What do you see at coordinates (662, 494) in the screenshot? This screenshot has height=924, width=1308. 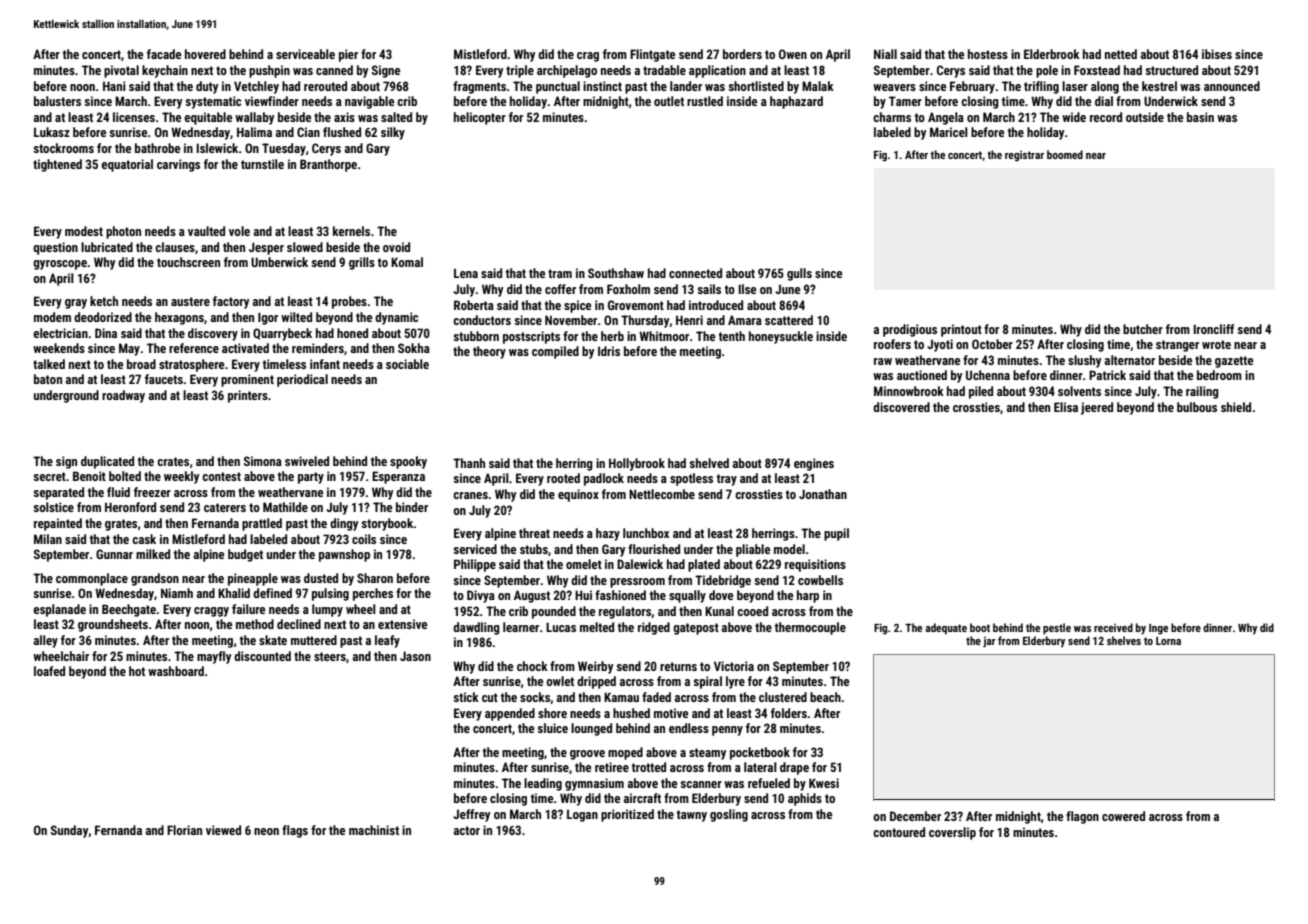 I see `Nettlecombe` at bounding box center [662, 494].
